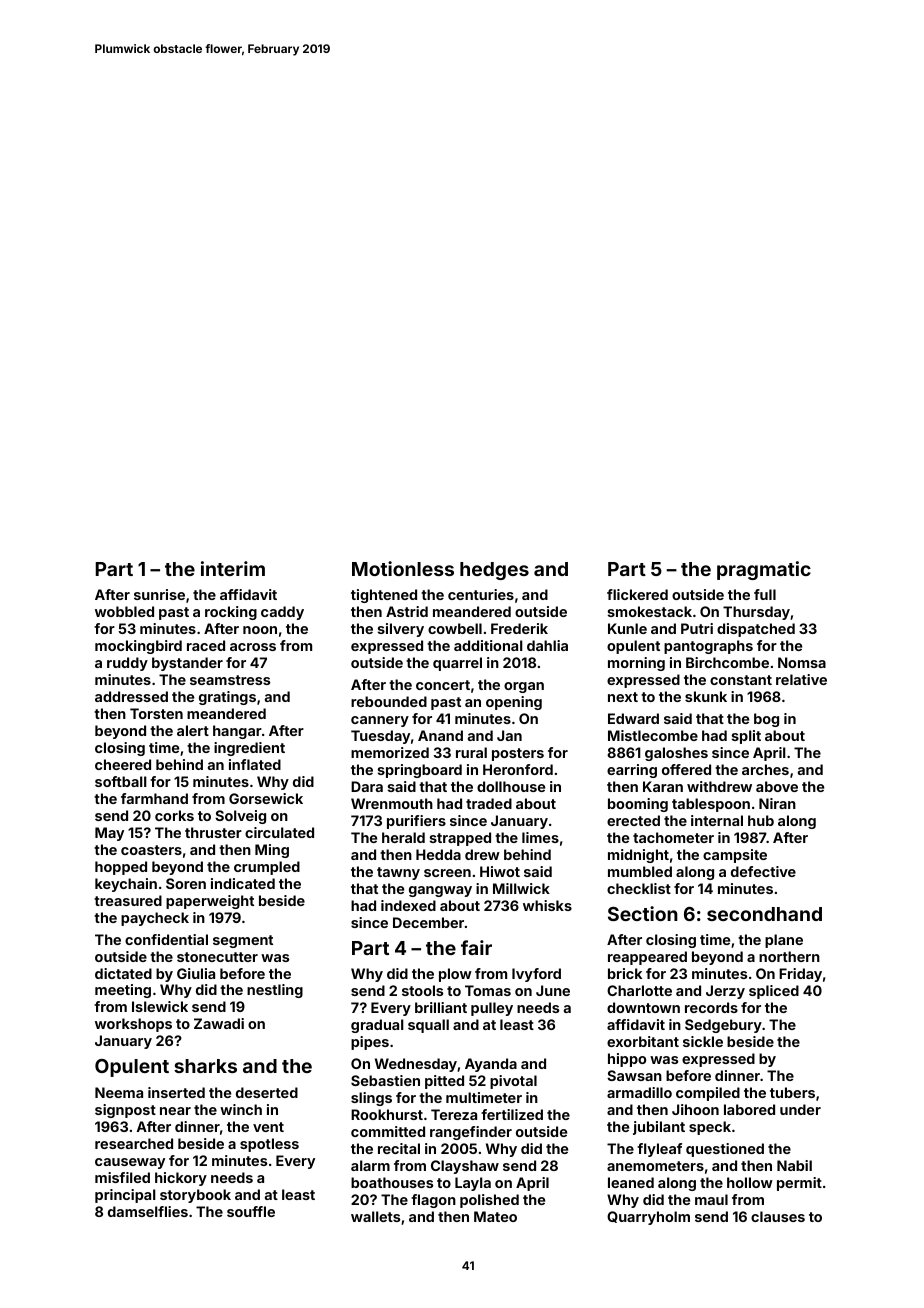  Describe the element at coordinates (401, 630) in the screenshot. I see `silvery` at that location.
